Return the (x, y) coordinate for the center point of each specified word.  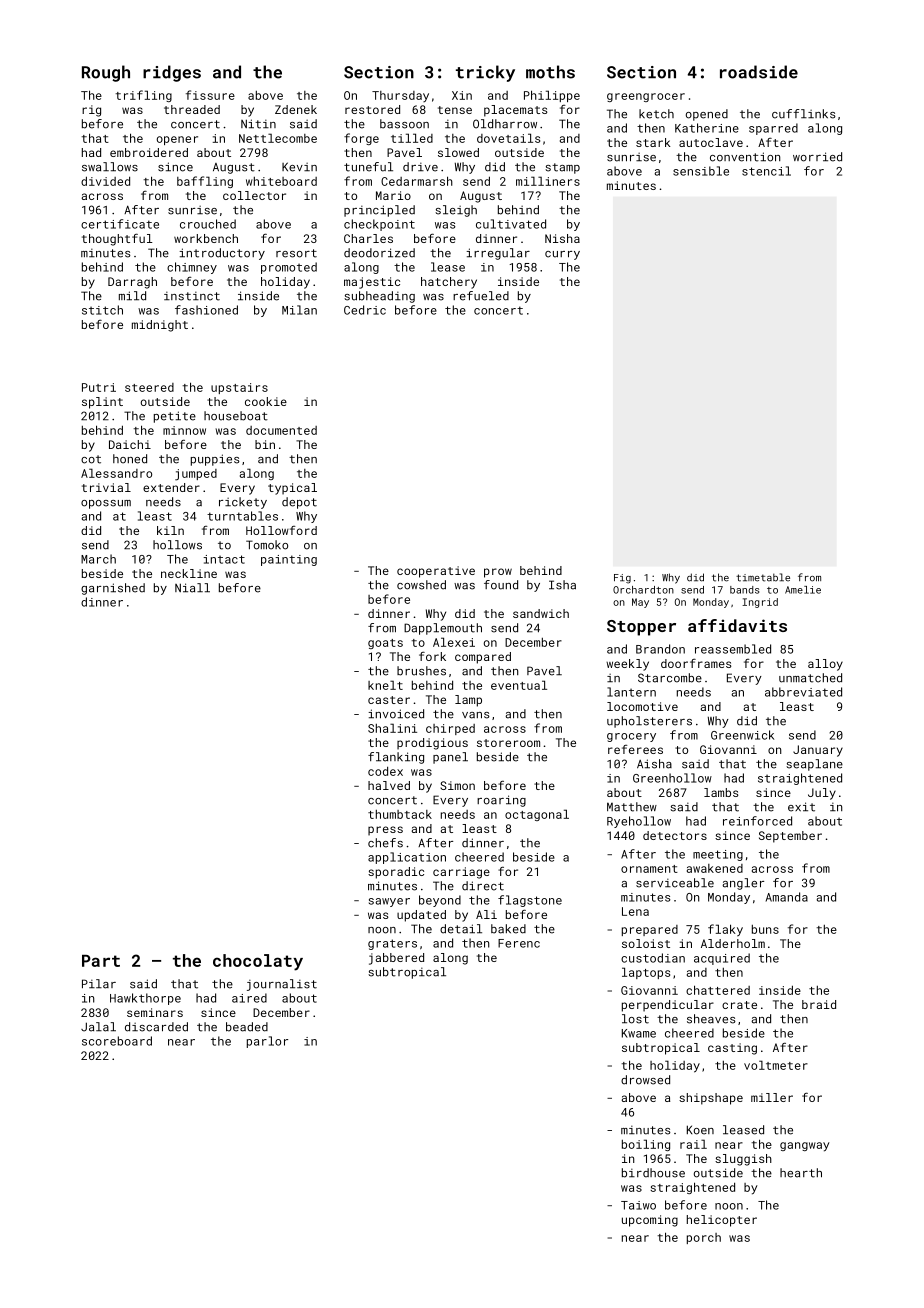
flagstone (530, 901)
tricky (485, 73)
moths (550, 72)
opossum (106, 504)
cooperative (436, 572)
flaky (725, 930)
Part (101, 961)
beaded (247, 1027)
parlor (267, 1042)
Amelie (803, 590)
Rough (106, 73)
